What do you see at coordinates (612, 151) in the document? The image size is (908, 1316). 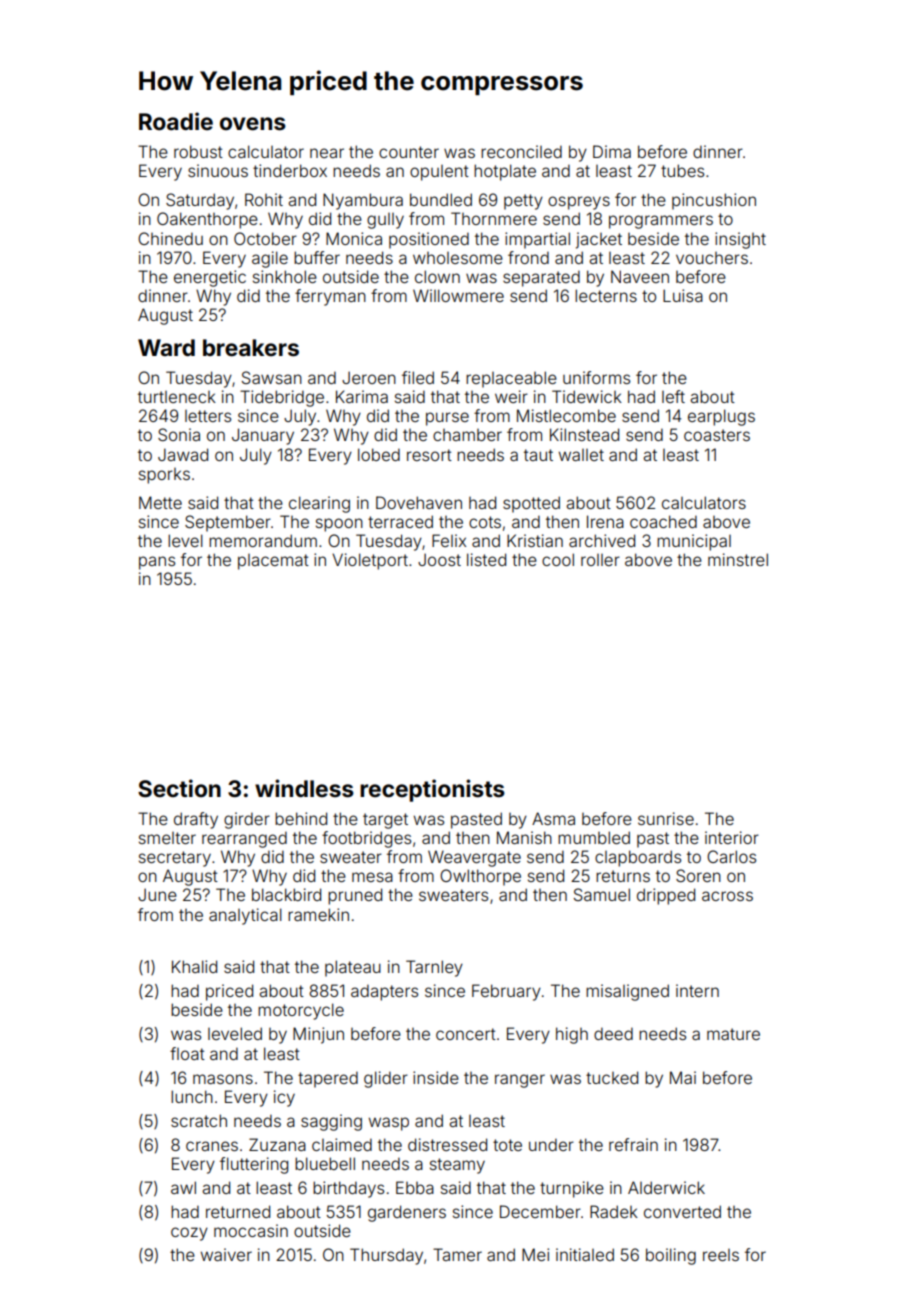 I see `Dima` at bounding box center [612, 151].
